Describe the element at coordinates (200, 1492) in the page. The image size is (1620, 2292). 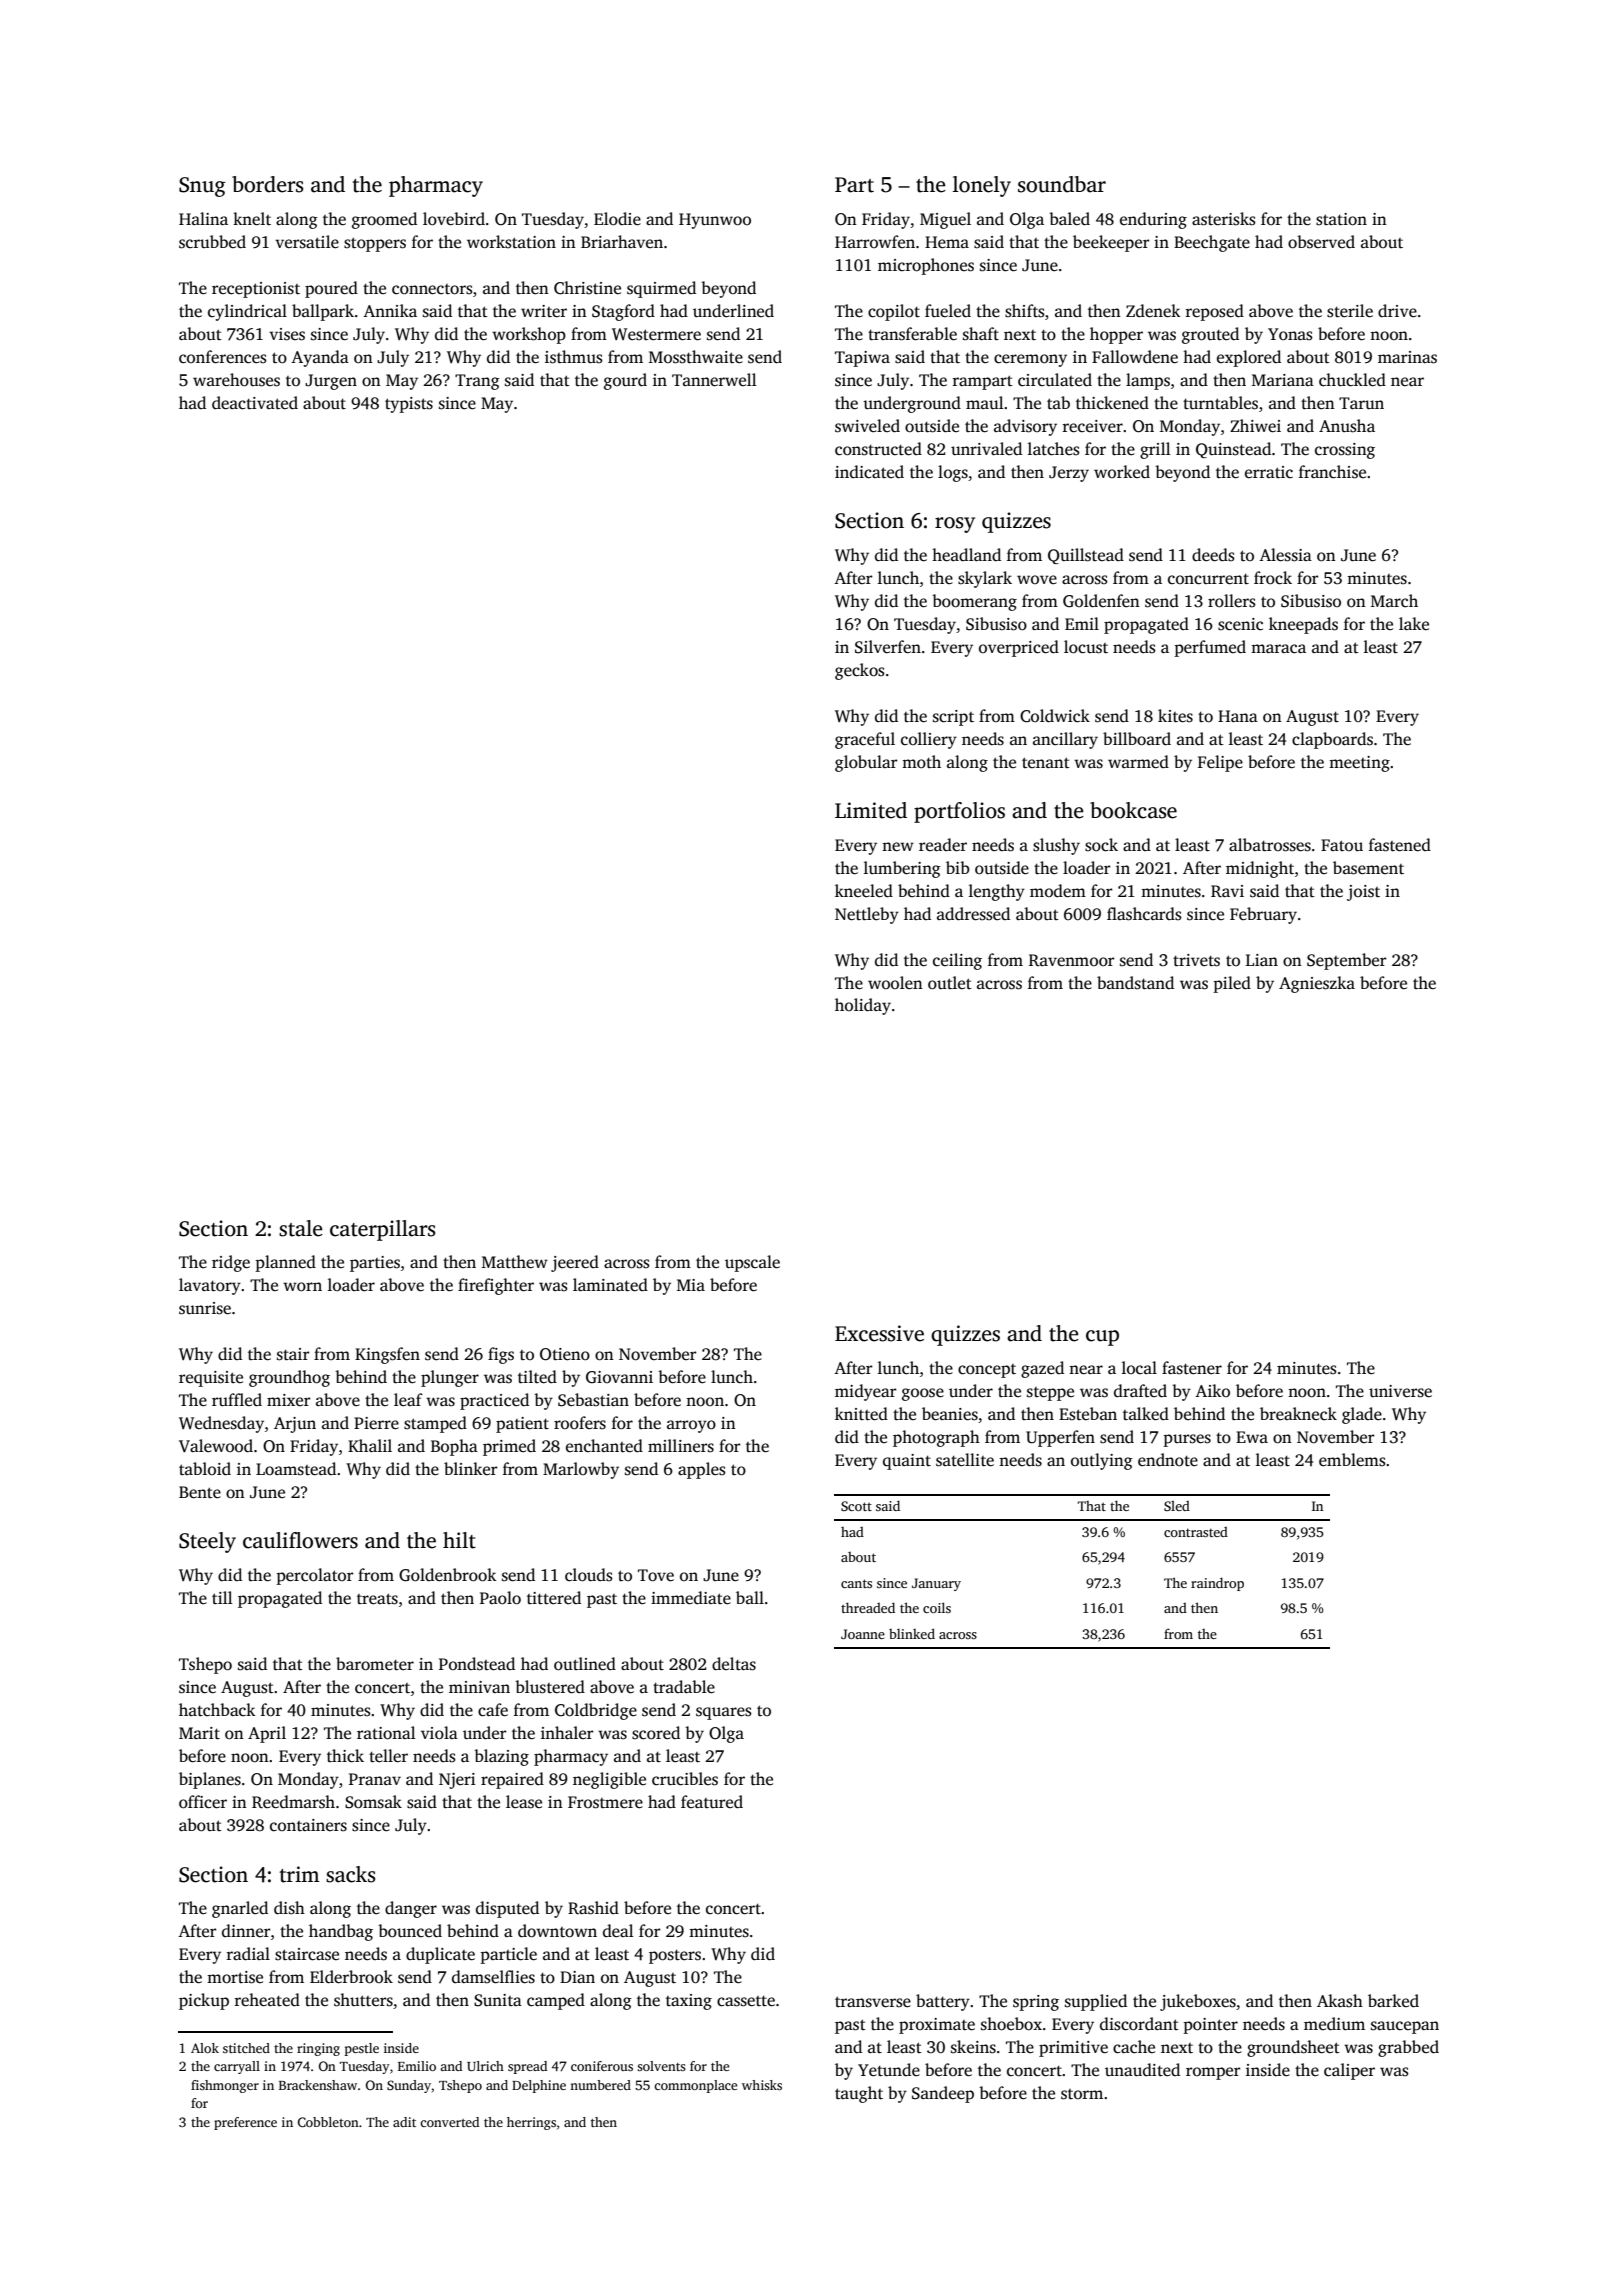
I see `Bente` at that location.
